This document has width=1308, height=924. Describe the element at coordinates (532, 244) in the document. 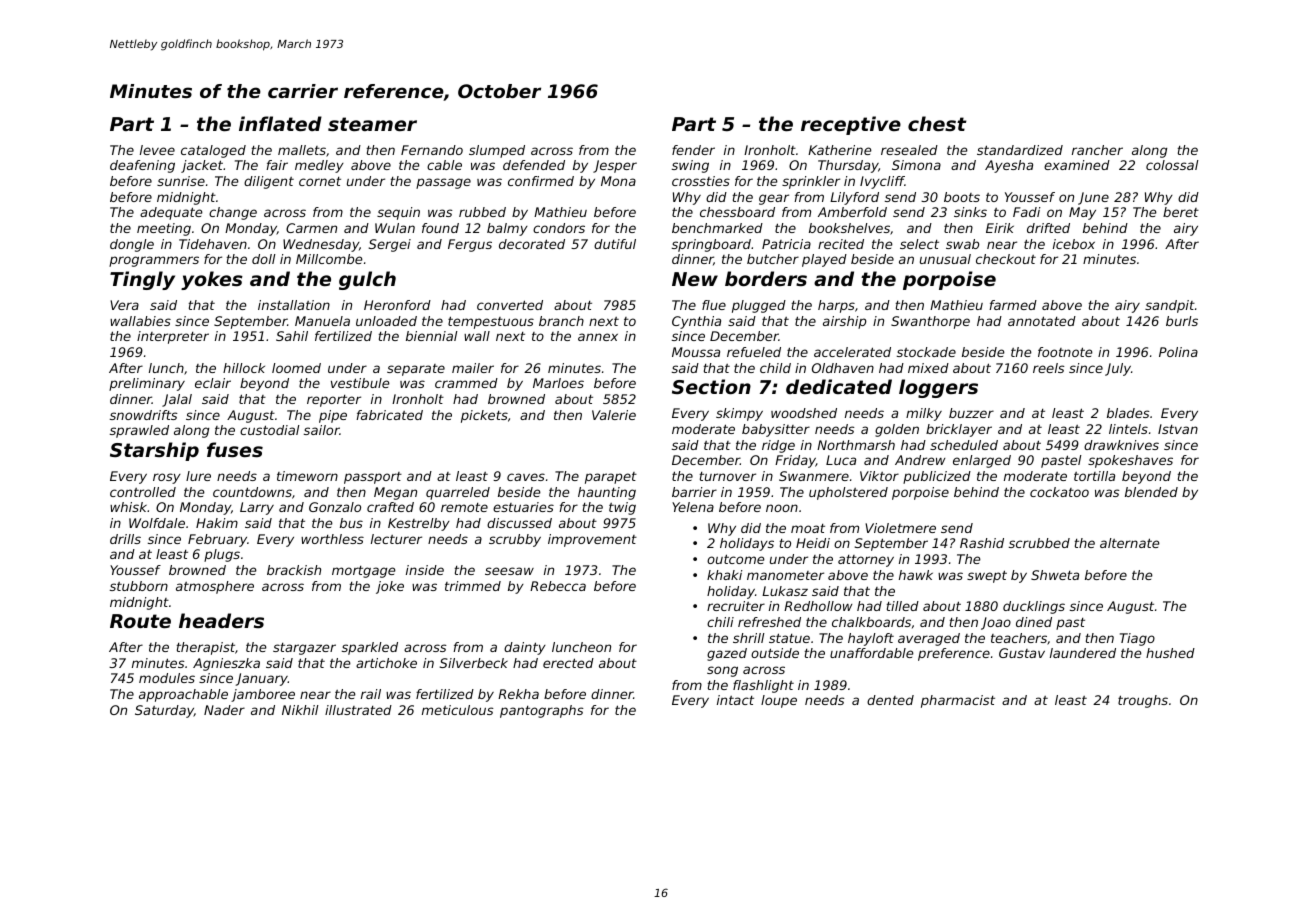

I see `decorated` at that location.
